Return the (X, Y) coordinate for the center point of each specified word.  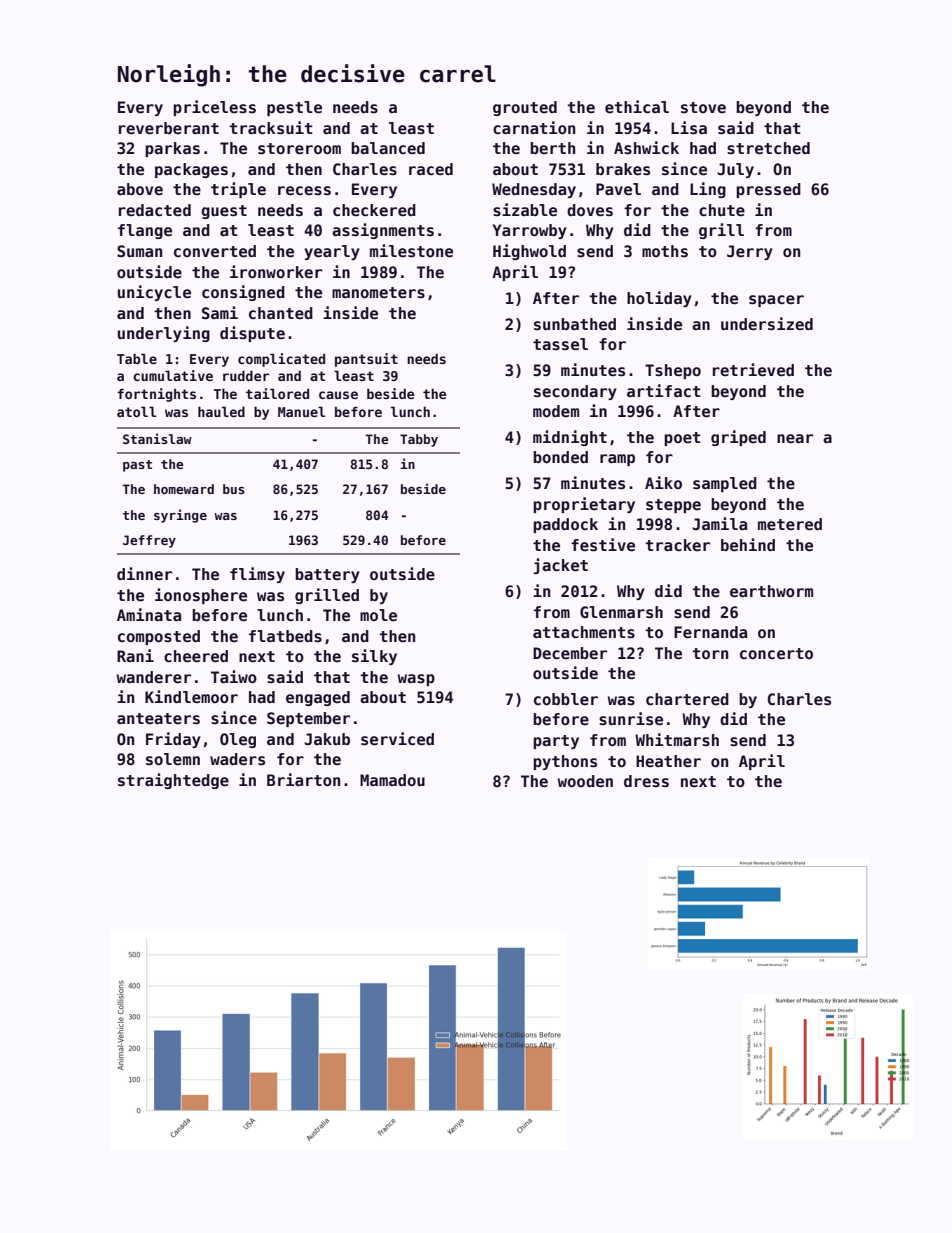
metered (790, 524)
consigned (243, 293)
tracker (677, 545)
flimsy (257, 575)
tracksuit (271, 128)
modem (556, 411)
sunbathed (575, 324)
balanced (388, 148)
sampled (725, 484)
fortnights (156, 395)
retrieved (753, 370)
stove (703, 108)
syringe (180, 516)
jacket (560, 566)
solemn (173, 759)
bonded (560, 457)
